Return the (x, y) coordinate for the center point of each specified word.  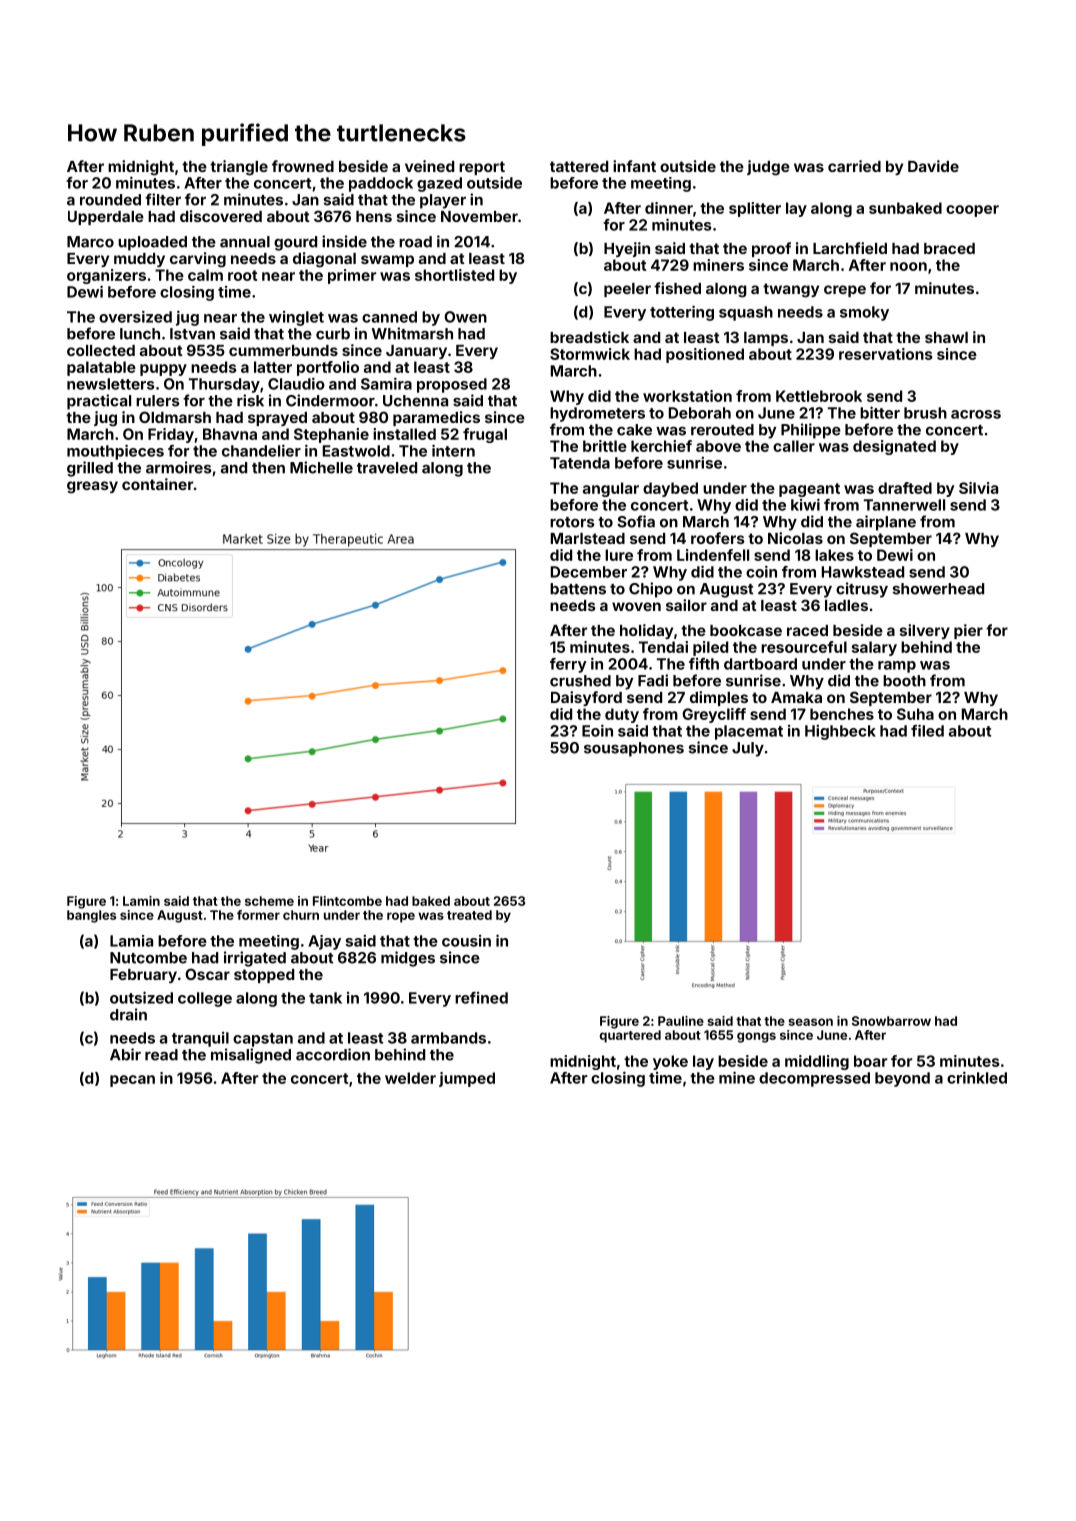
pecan (132, 1081)
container (157, 484)
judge (768, 168)
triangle (239, 168)
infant (634, 166)
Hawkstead (863, 572)
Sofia (636, 521)
